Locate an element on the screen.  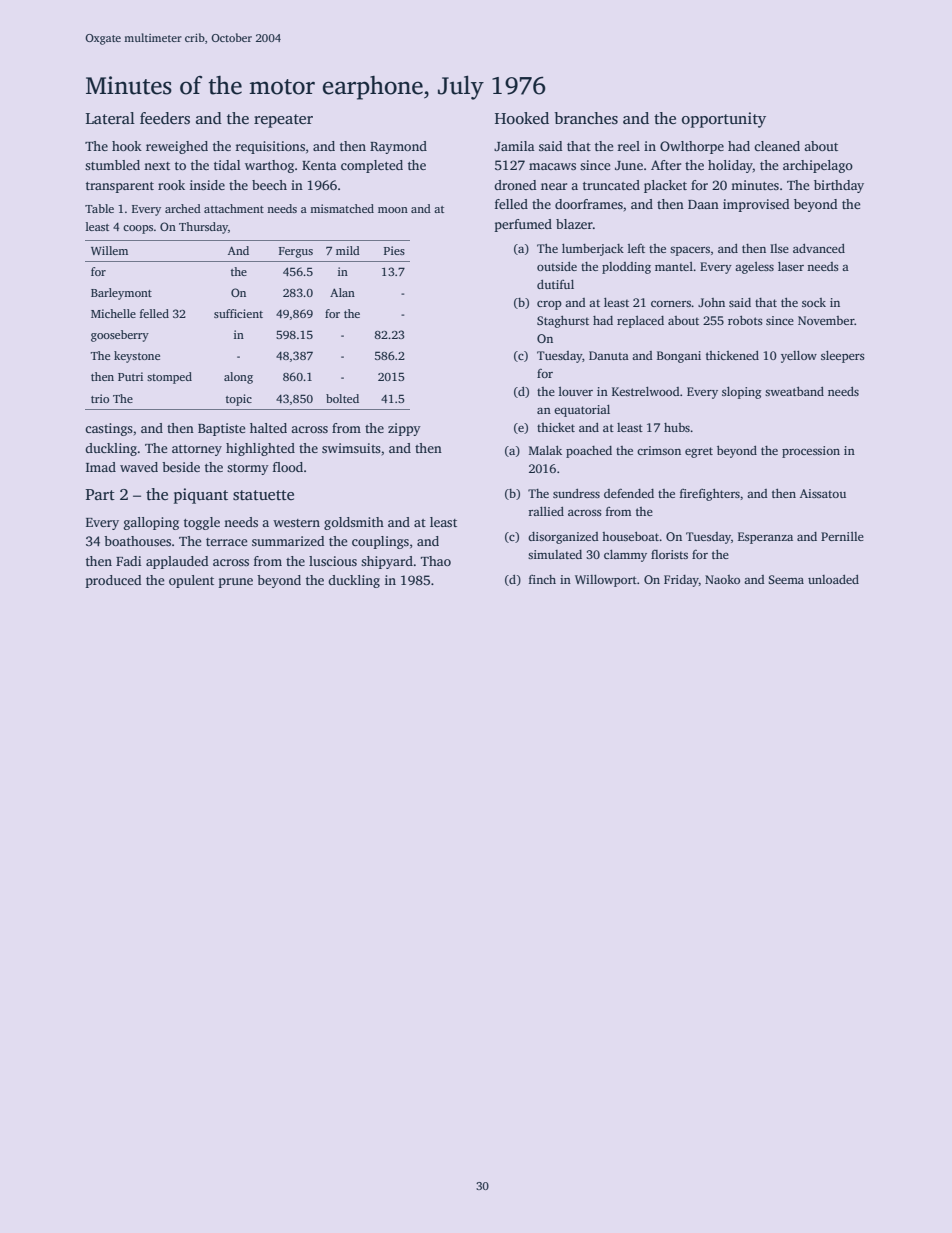
opulent is located at coordinates (191, 581).
